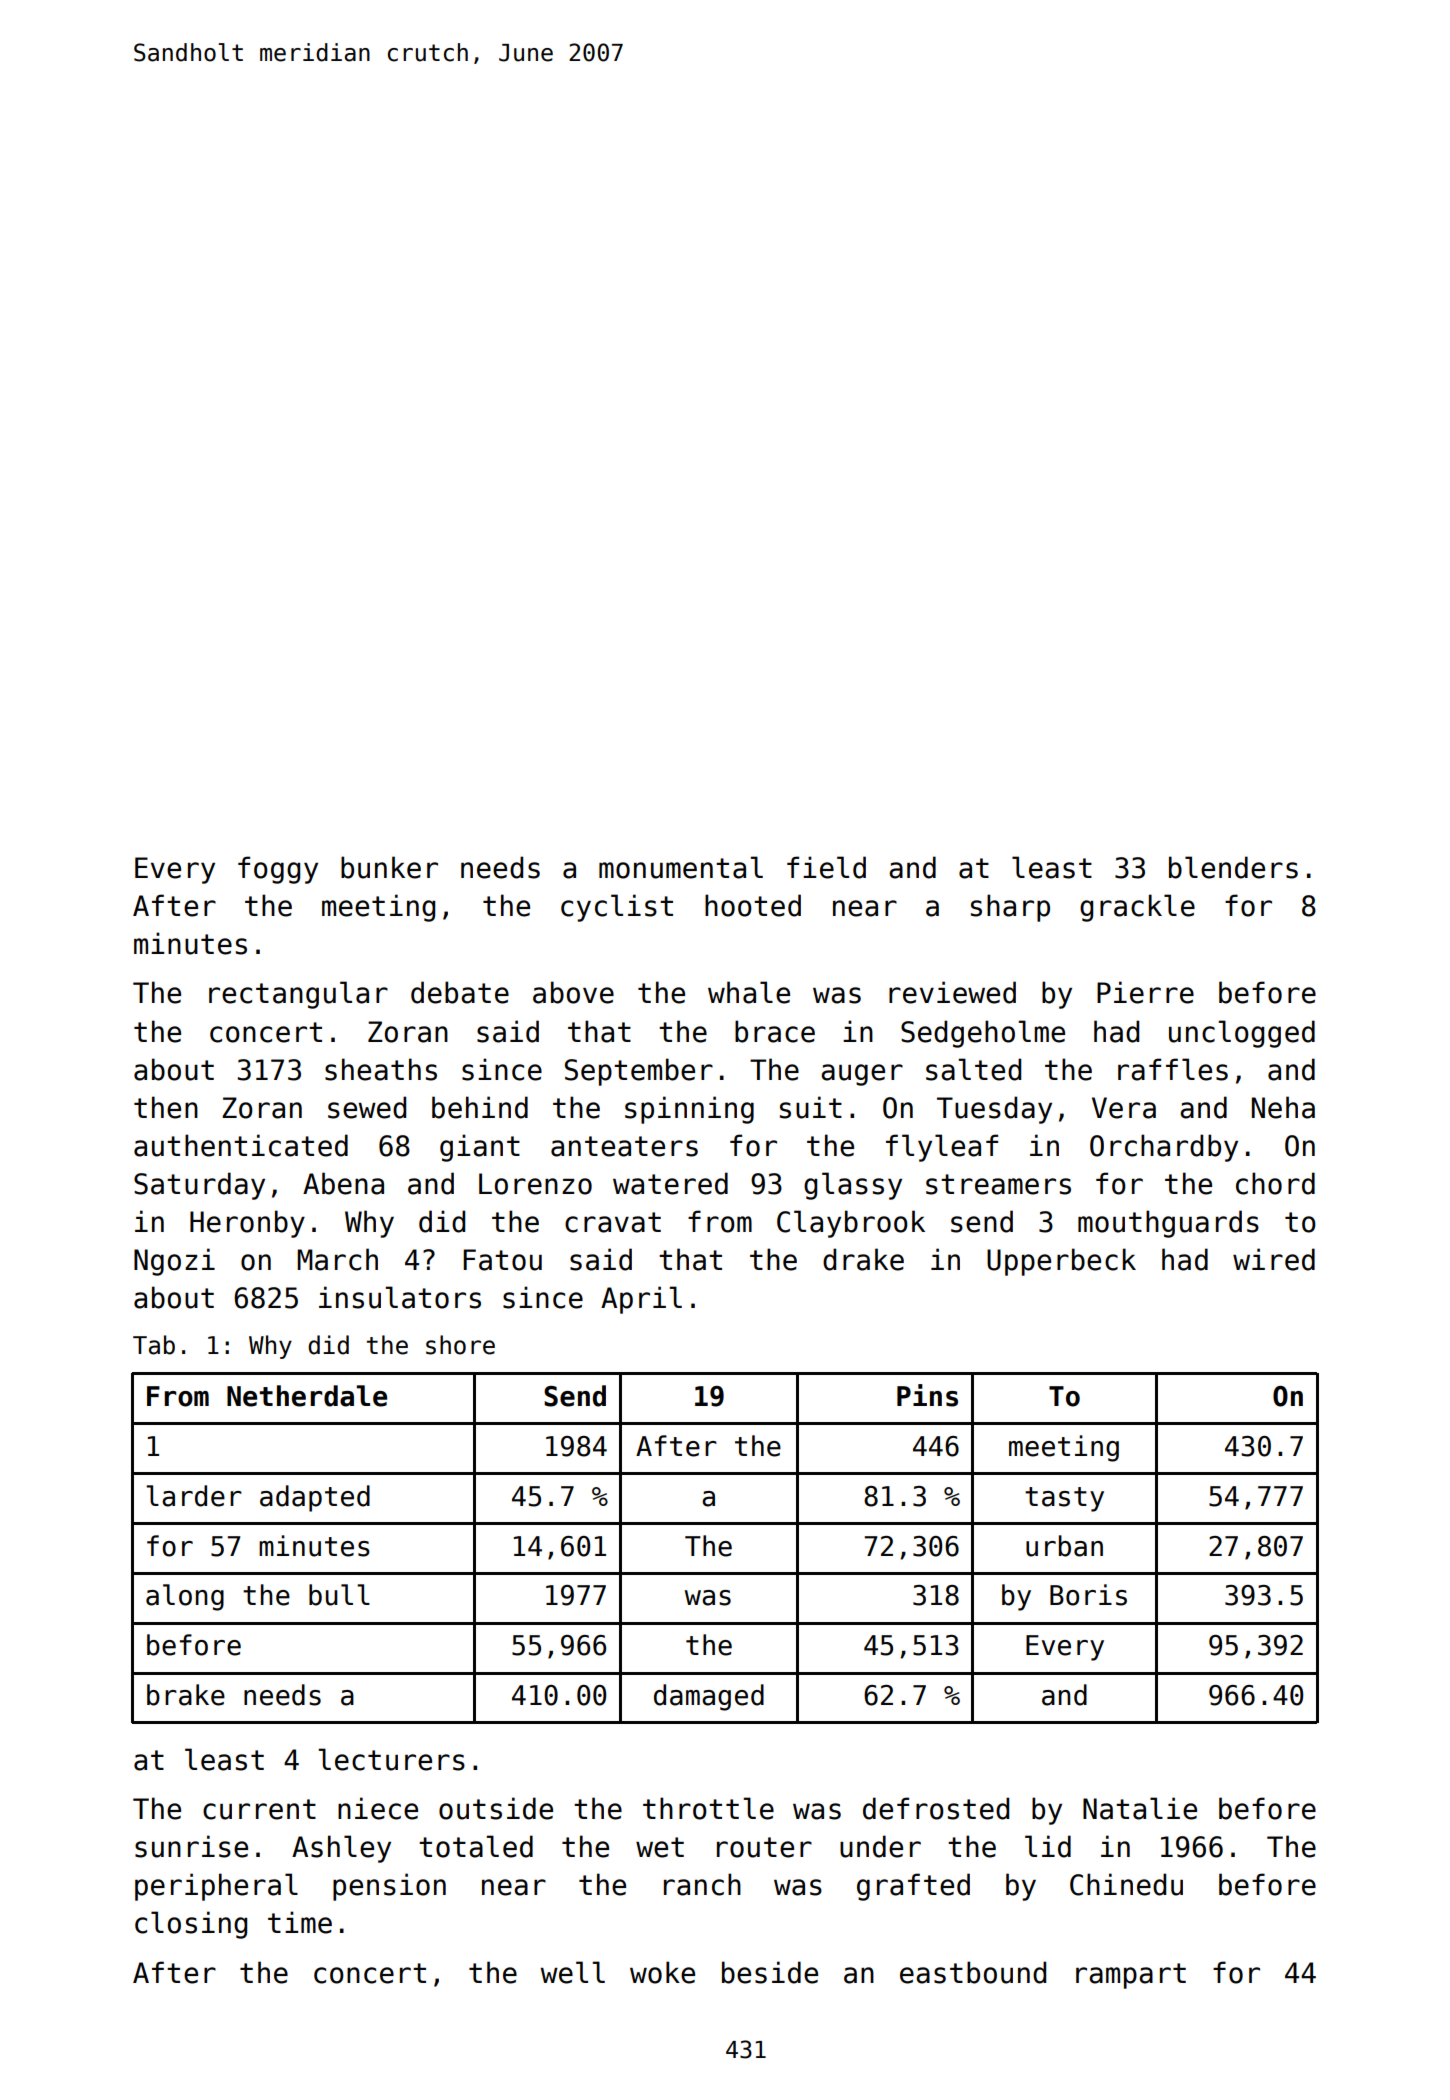  I want to click on cyclist, so click(617, 908).
